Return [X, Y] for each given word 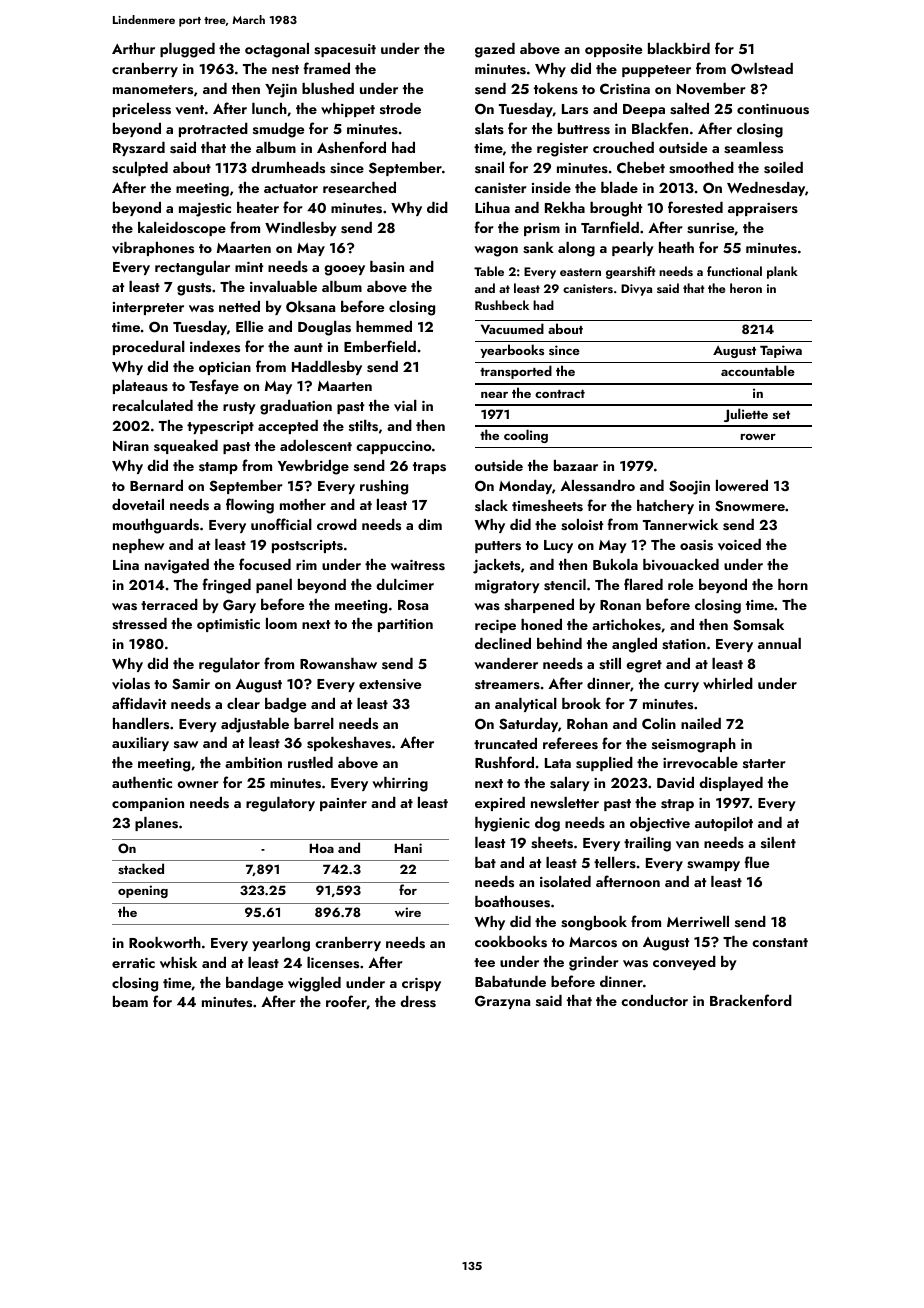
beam [130, 1001]
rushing [384, 487]
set [781, 415]
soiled [783, 168]
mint [249, 267]
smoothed [701, 168]
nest [285, 70]
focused [265, 564]
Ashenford [351, 147]
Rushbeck [502, 305]
